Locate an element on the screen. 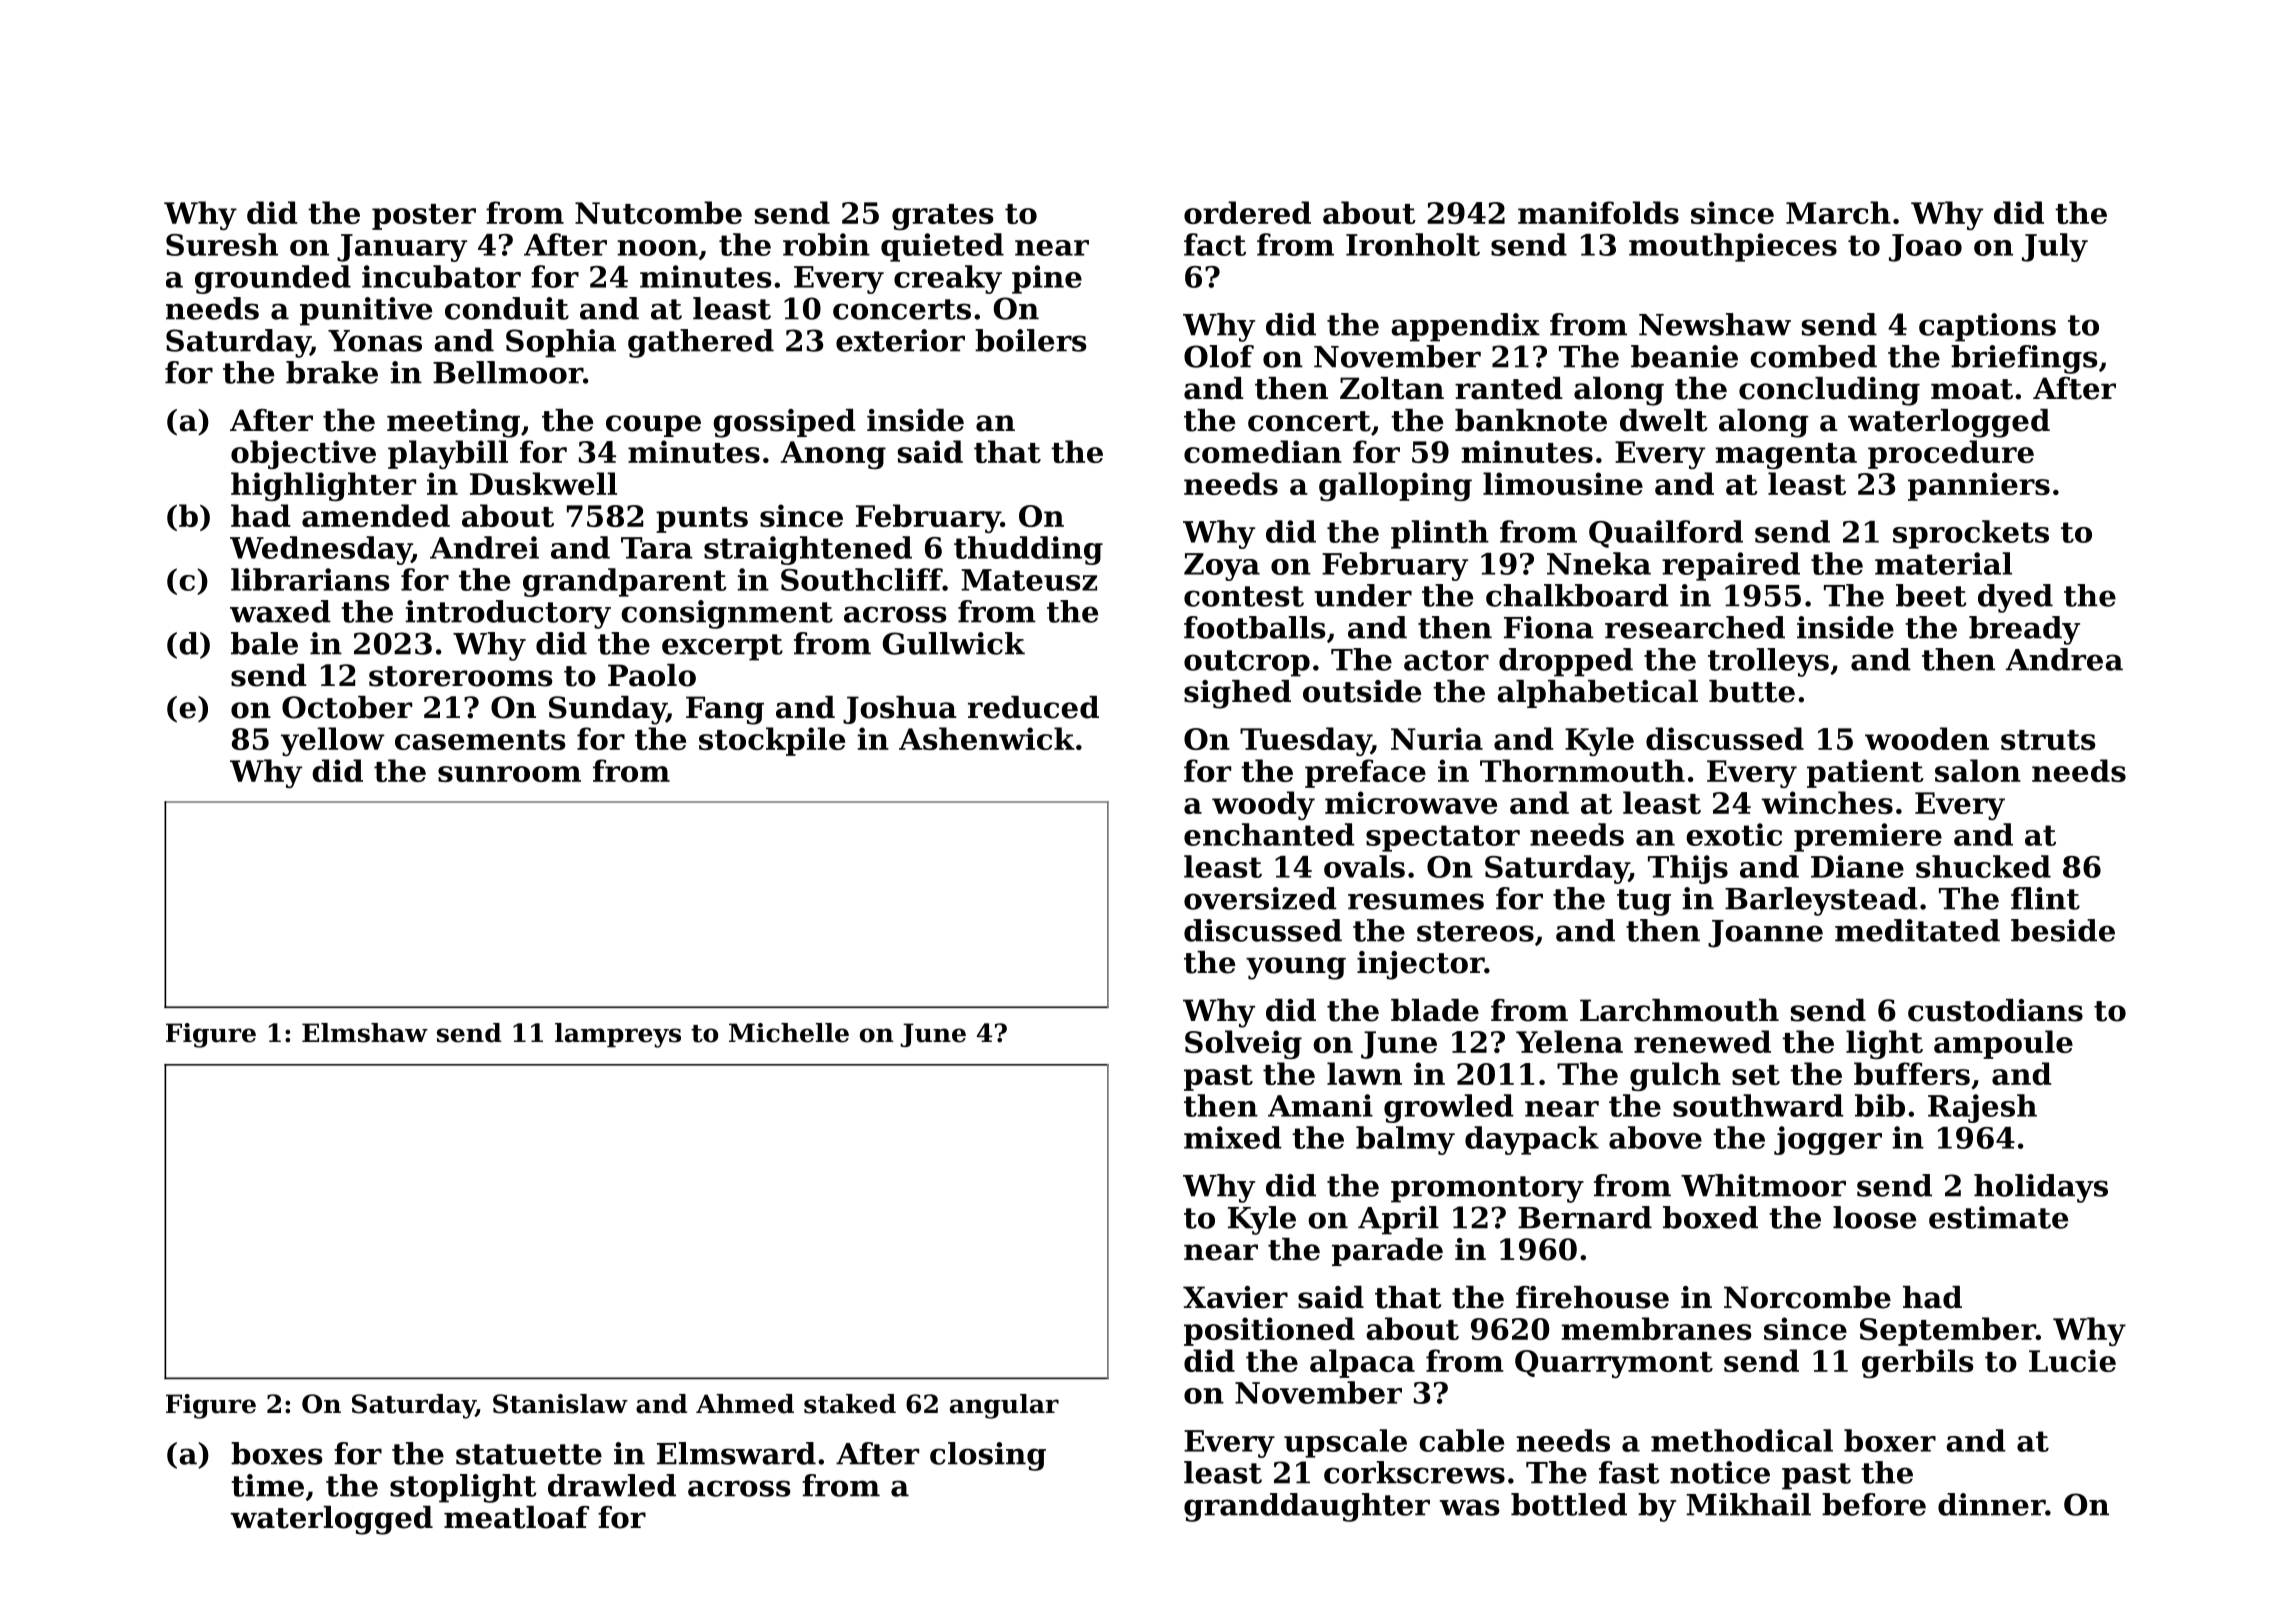 The image size is (2292, 1620). meatloaf is located at coordinates (516, 1517).
